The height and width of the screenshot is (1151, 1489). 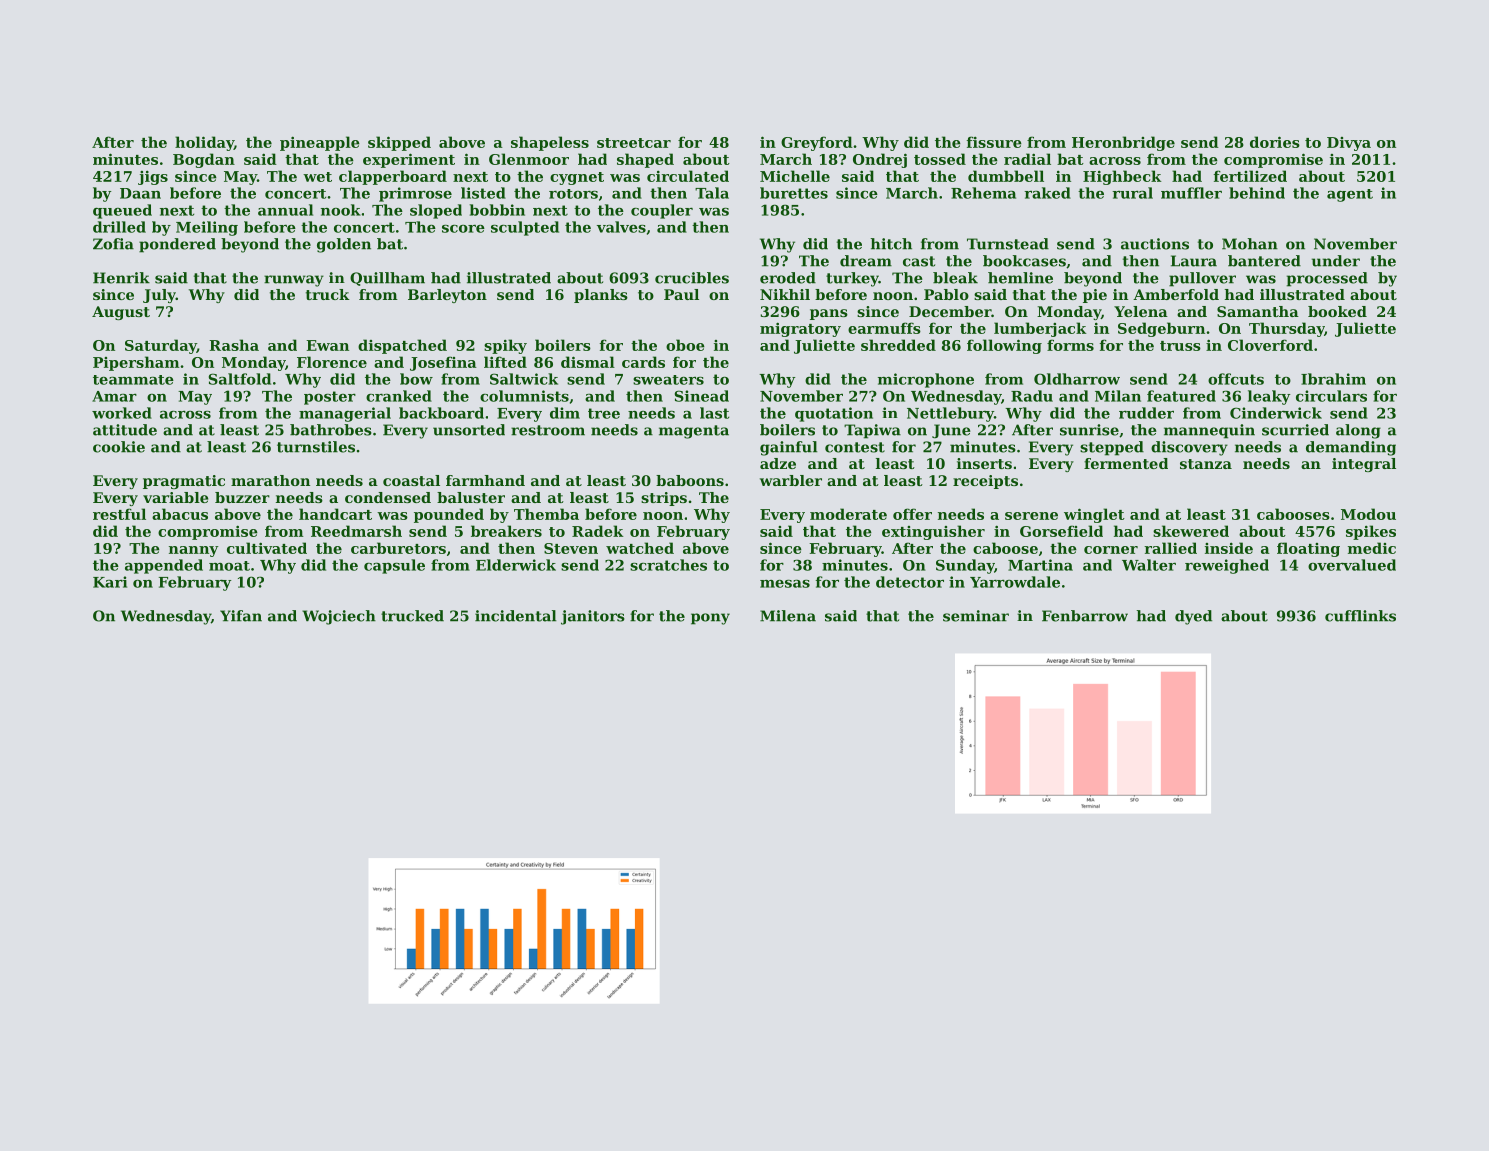 What do you see at coordinates (926, 380) in the screenshot?
I see `microphone` at bounding box center [926, 380].
